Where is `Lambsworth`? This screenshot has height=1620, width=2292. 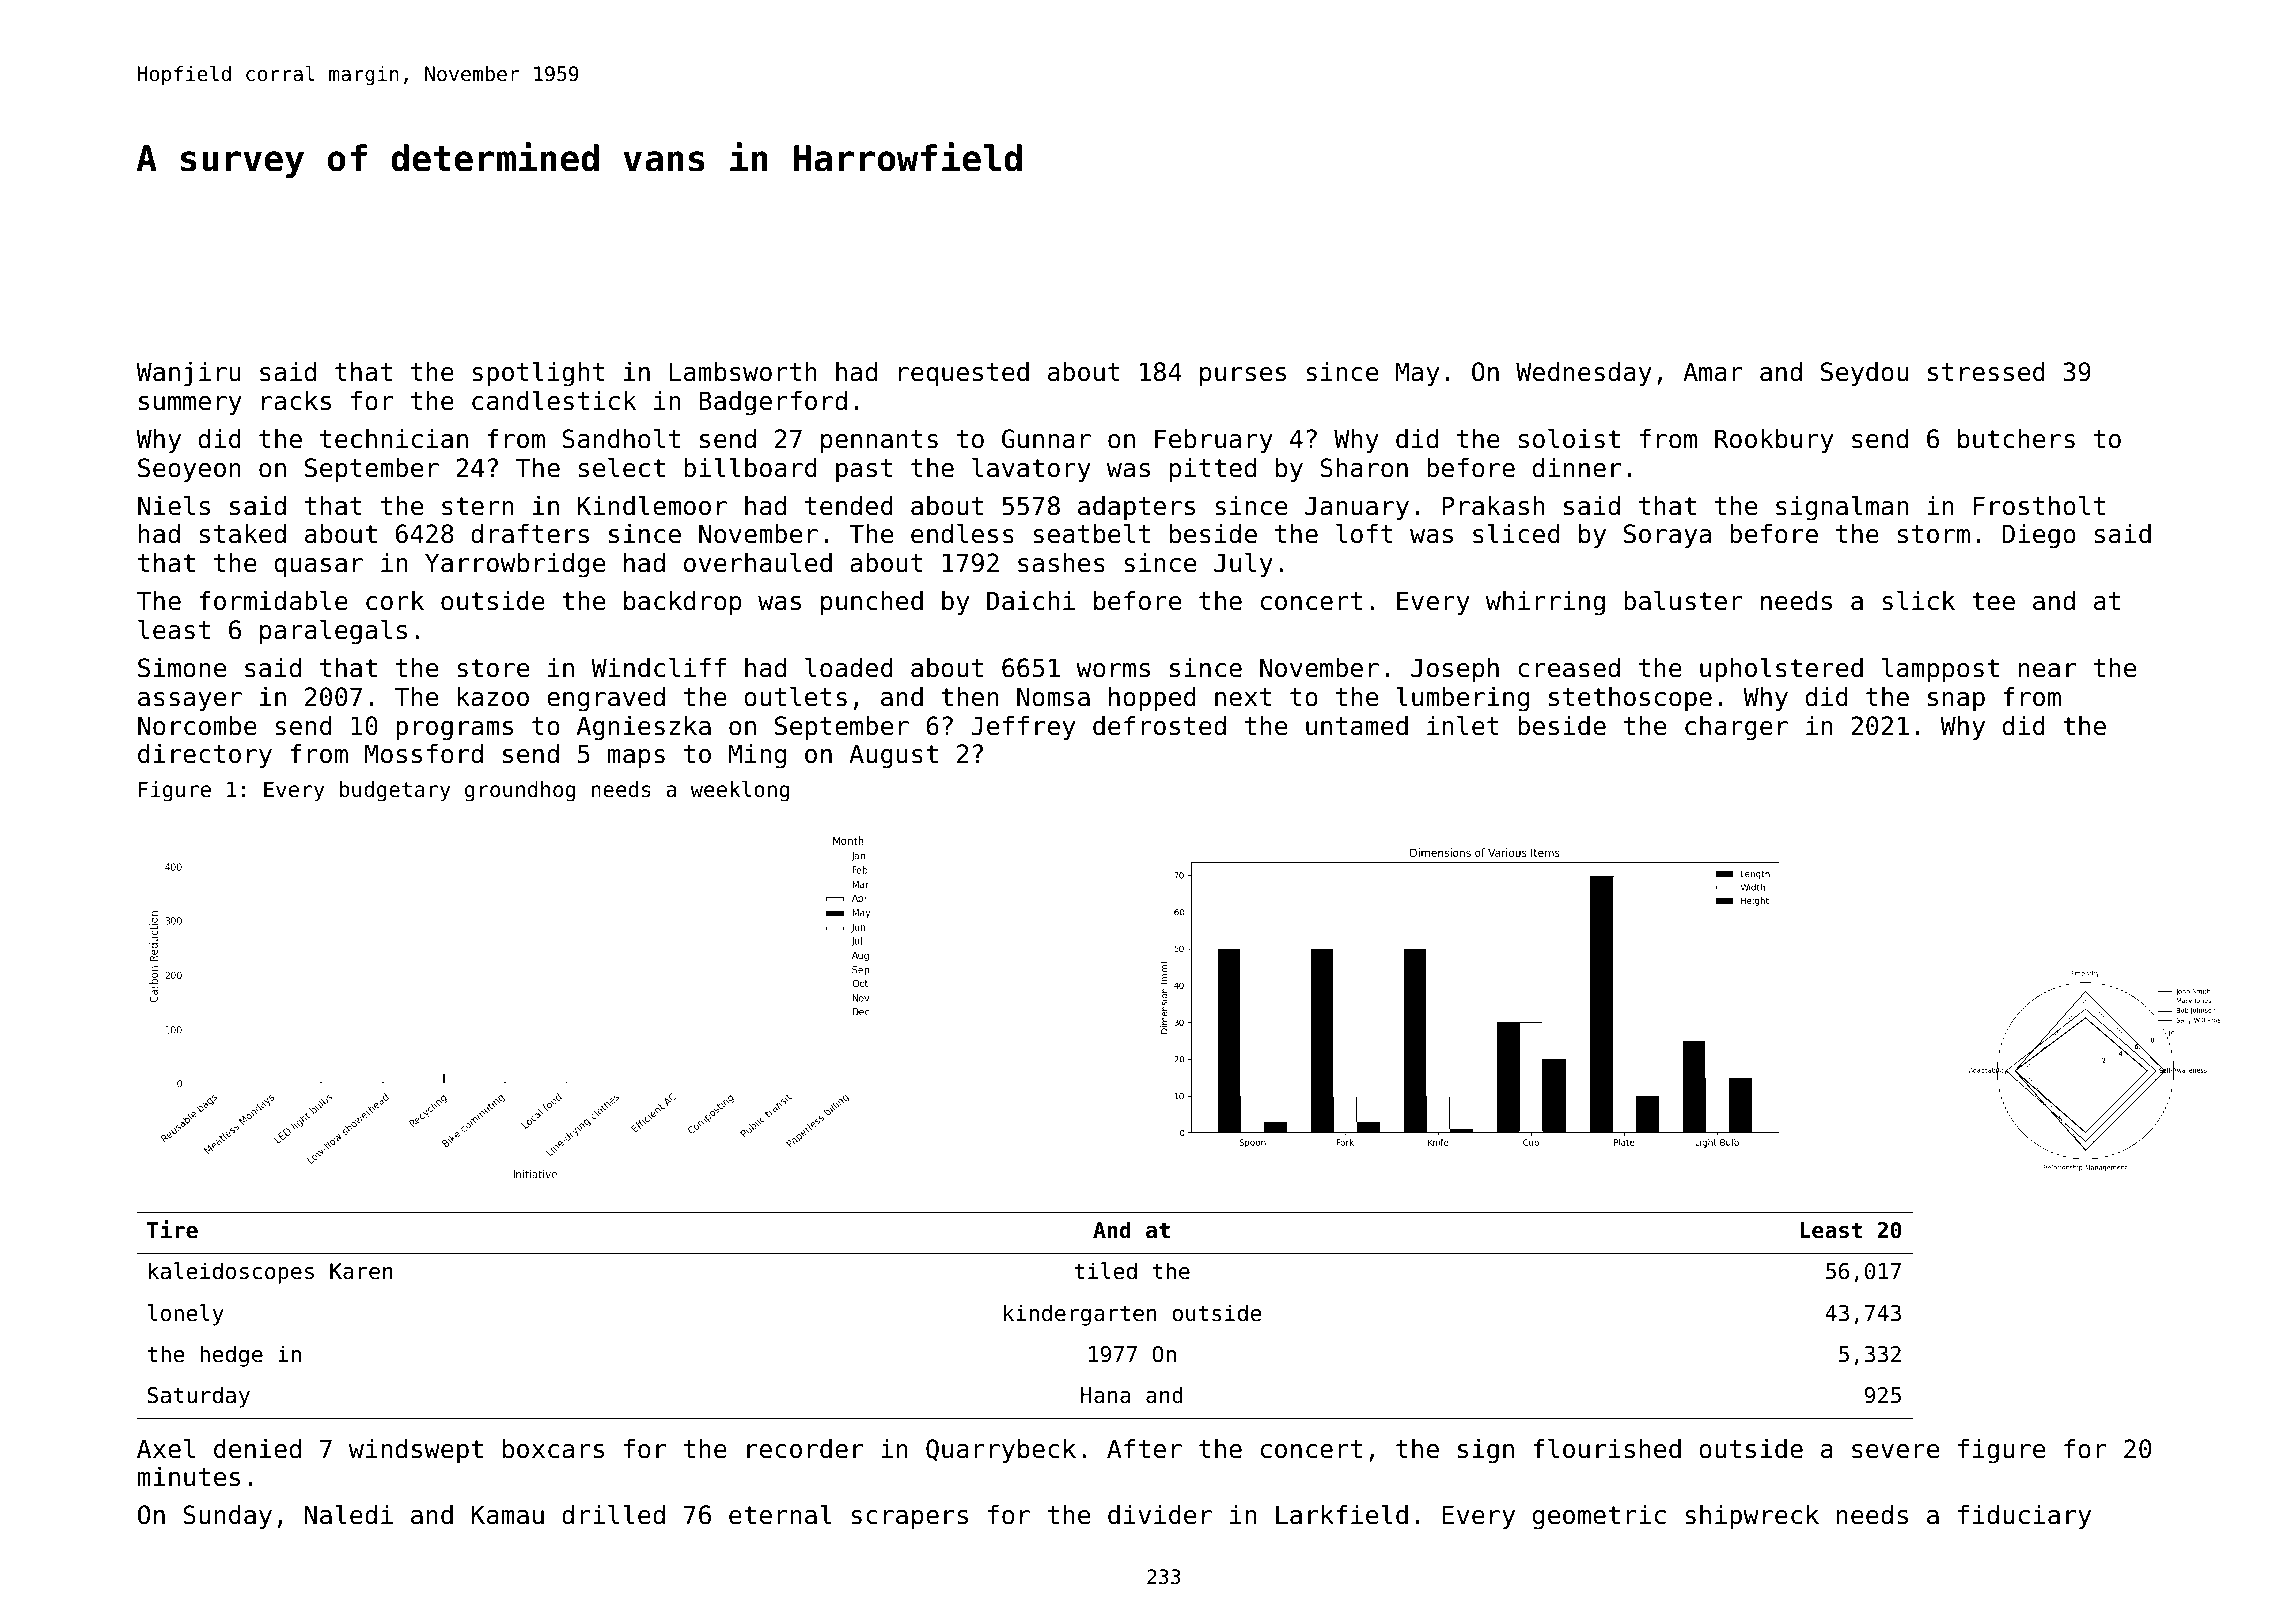
Lambsworth is located at coordinates (743, 372).
